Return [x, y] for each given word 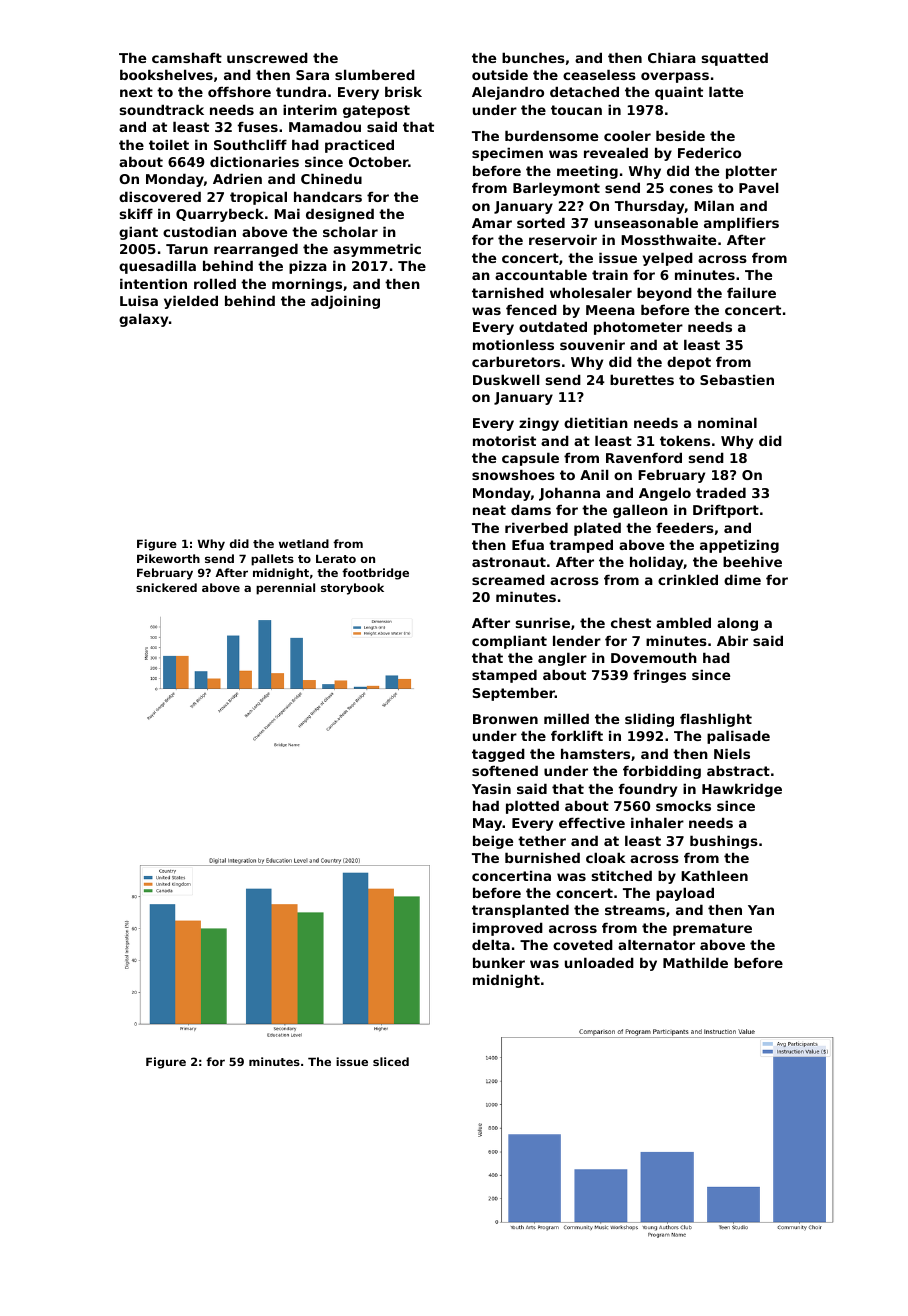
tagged [498, 755]
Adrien [237, 178]
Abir [732, 640]
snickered [166, 587]
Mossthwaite [668, 239]
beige [493, 842]
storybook [352, 589]
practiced [359, 146]
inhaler [657, 822]
